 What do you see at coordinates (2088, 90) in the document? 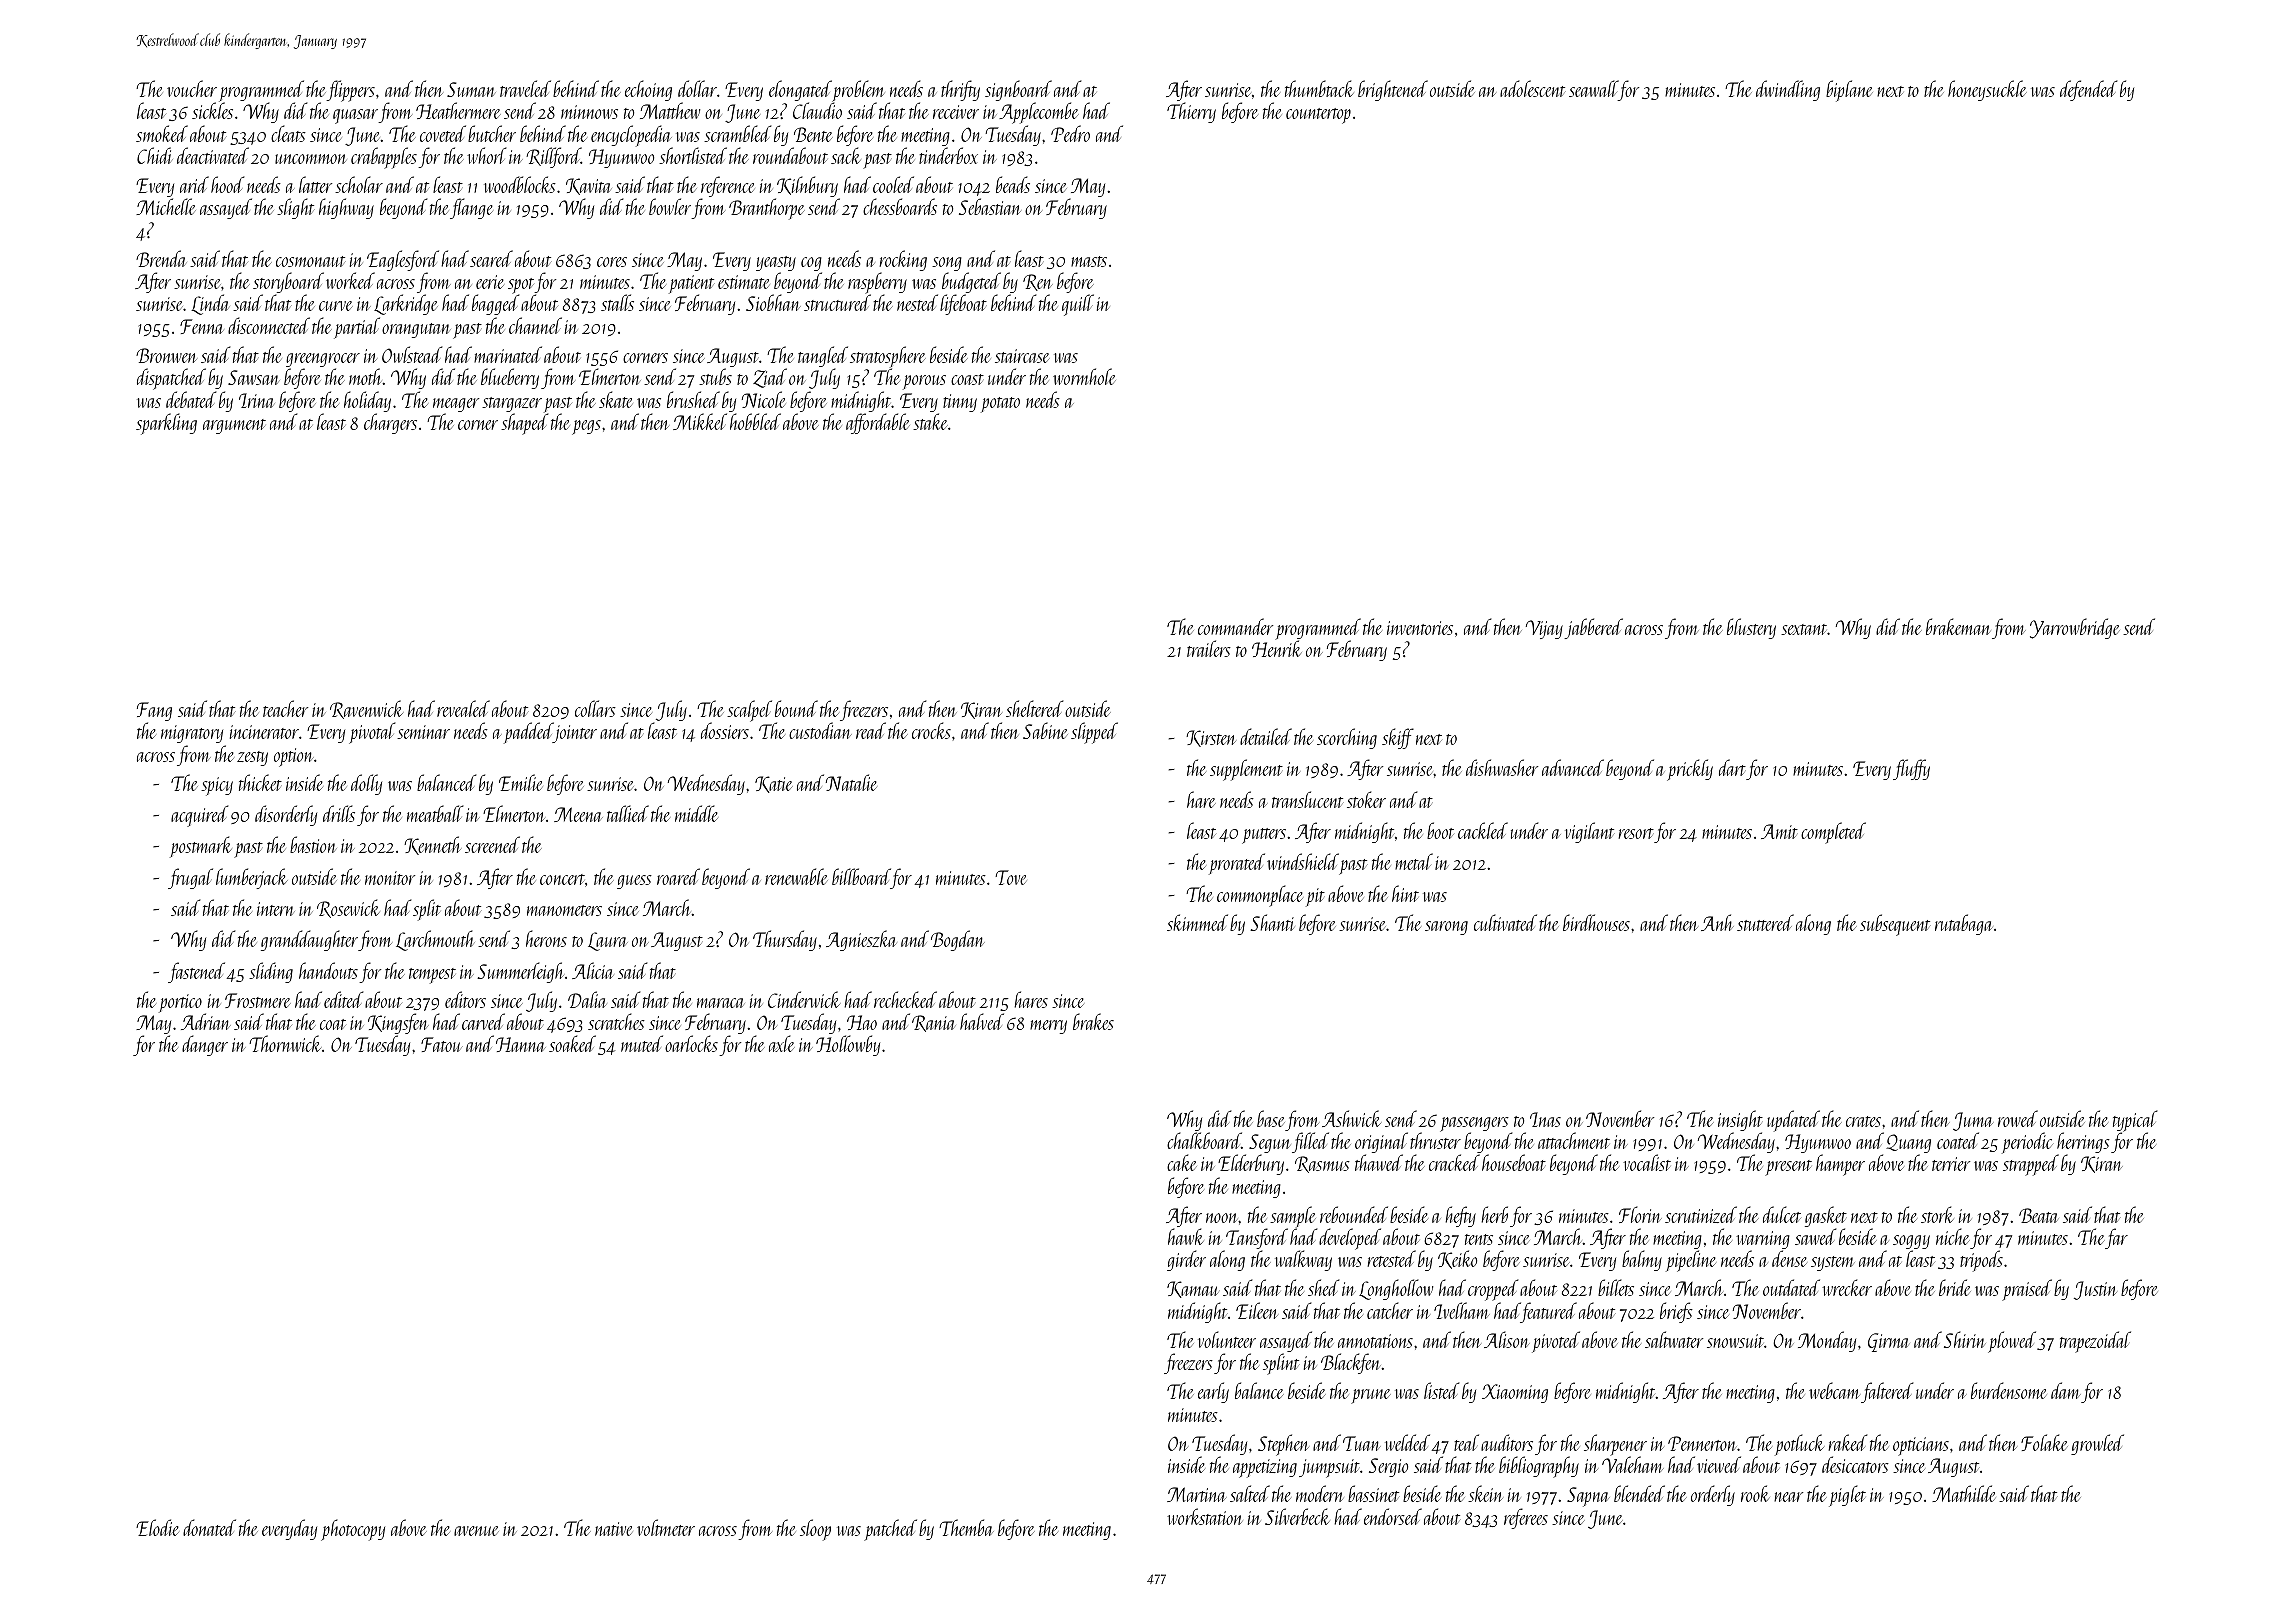
I see `defended` at bounding box center [2088, 90].
